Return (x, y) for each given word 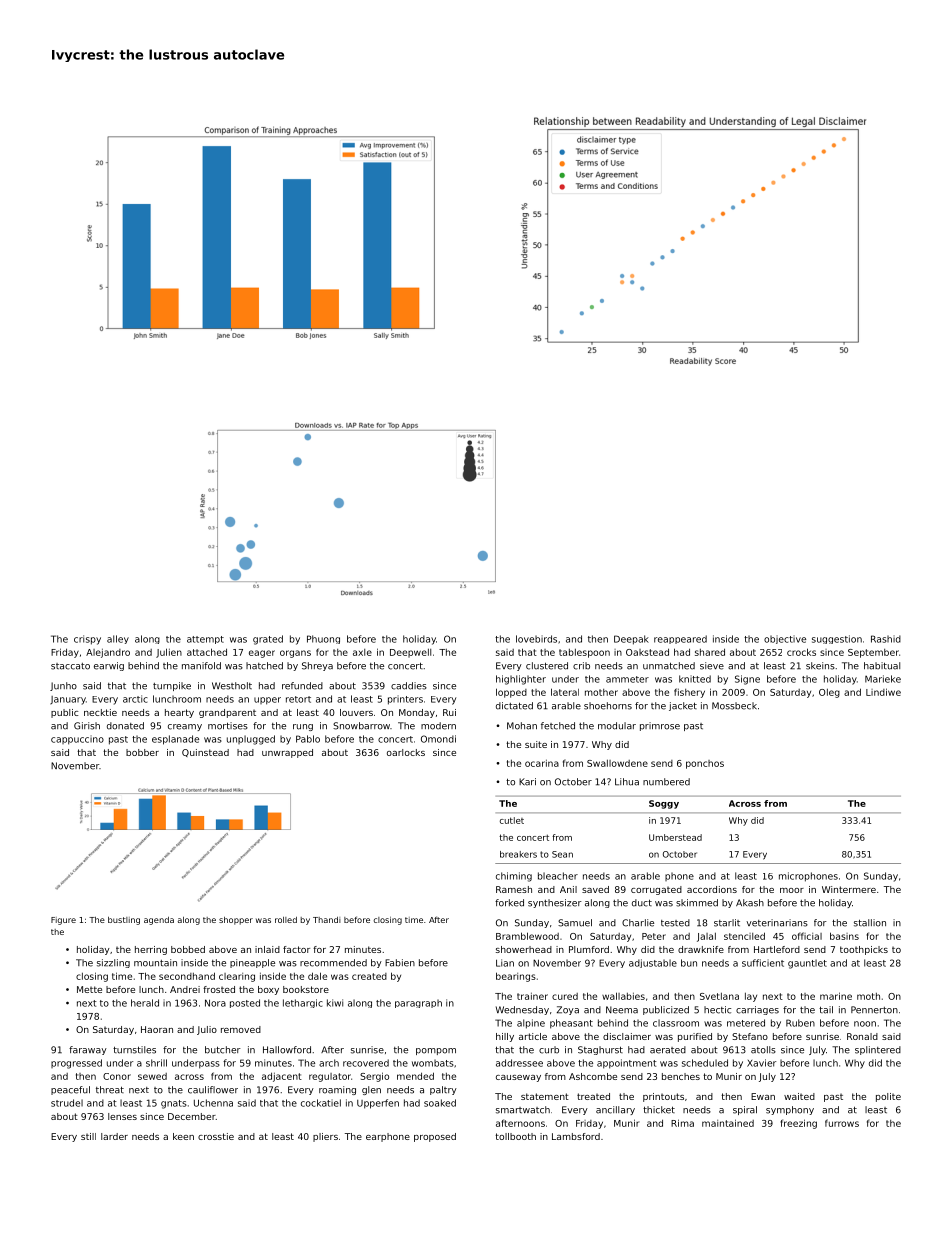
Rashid (886, 639)
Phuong (323, 639)
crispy (87, 640)
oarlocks (406, 752)
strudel (67, 1103)
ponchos (705, 764)
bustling (124, 921)
